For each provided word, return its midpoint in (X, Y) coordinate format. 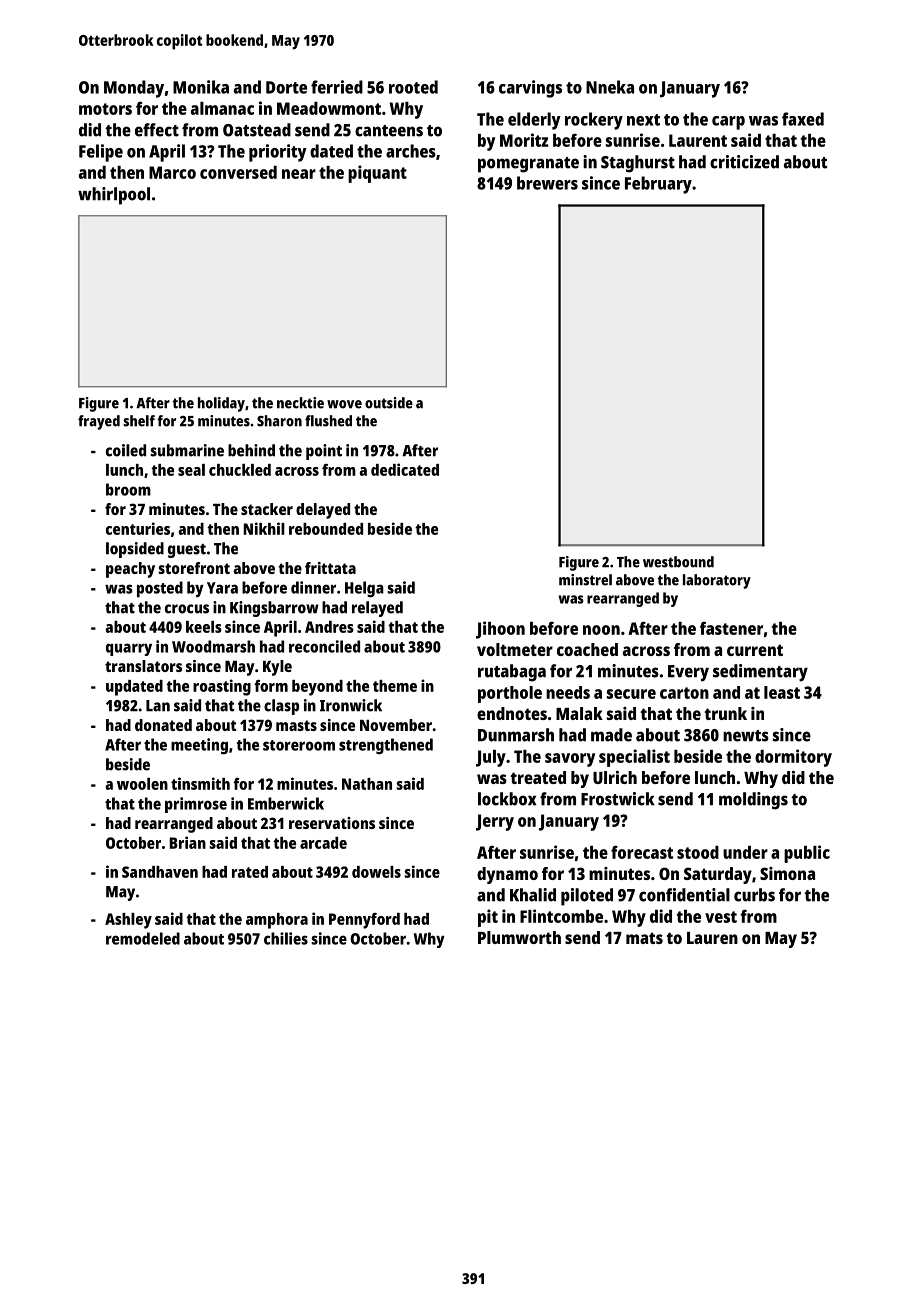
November (396, 725)
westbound (678, 562)
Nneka (610, 87)
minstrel (585, 580)
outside (389, 403)
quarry (129, 649)
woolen (142, 784)
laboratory (717, 581)
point (324, 452)
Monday (134, 89)
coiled (126, 450)
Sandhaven (160, 872)
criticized (744, 162)
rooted (413, 87)
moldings (753, 801)
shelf (139, 421)
